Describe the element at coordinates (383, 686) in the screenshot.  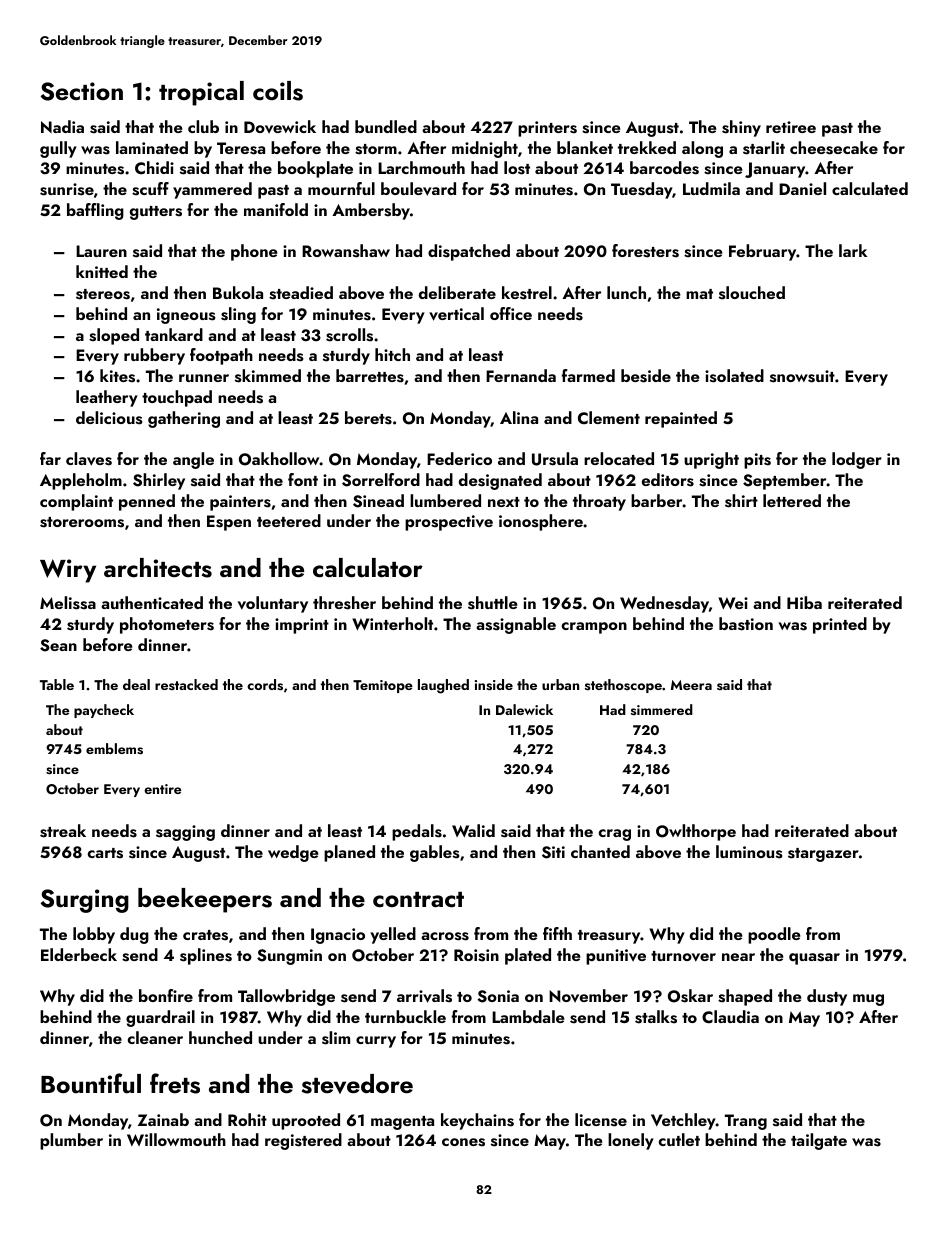
I see `Temitope` at that location.
